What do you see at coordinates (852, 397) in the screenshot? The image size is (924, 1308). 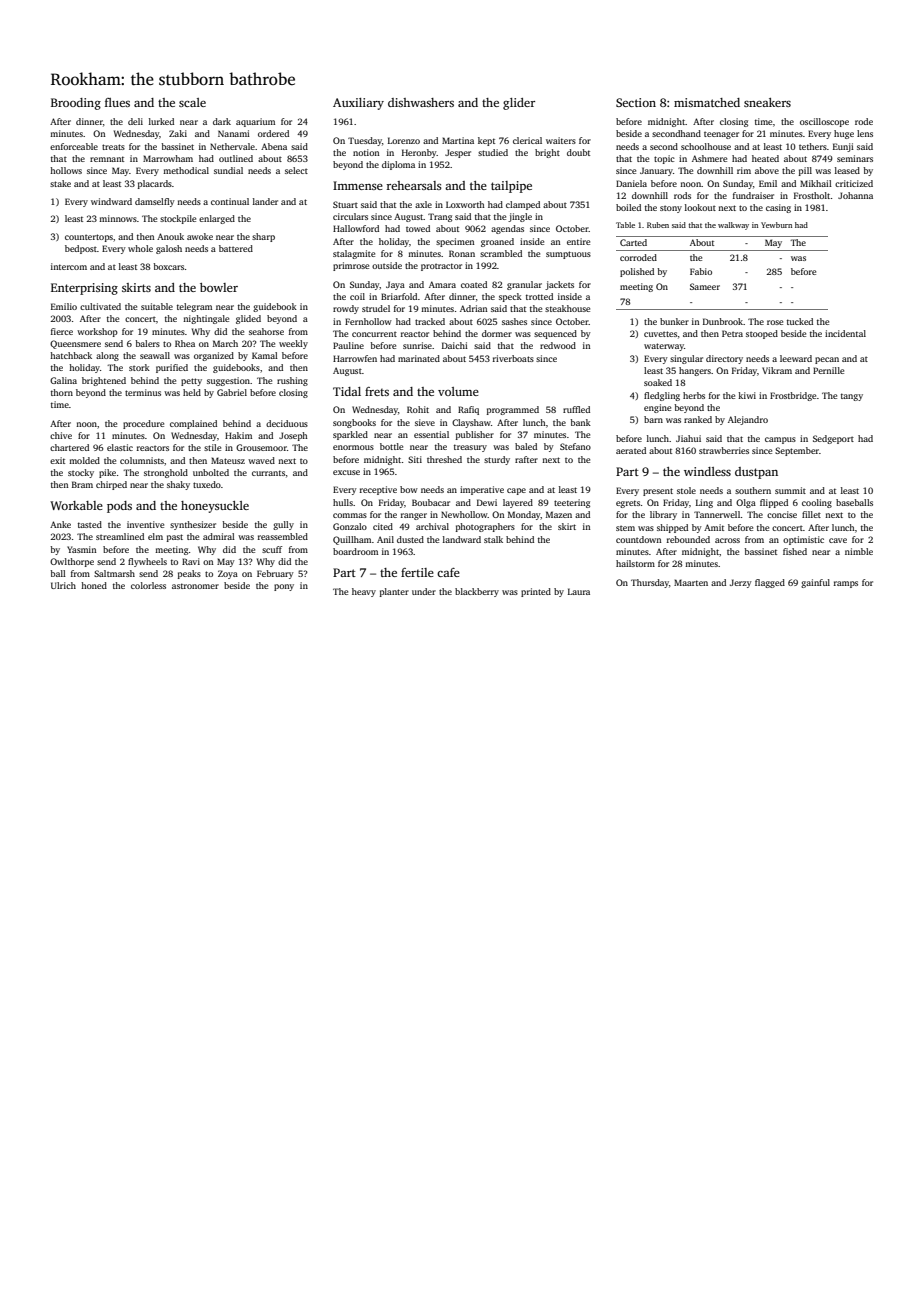 I see `tangy` at bounding box center [852, 397].
